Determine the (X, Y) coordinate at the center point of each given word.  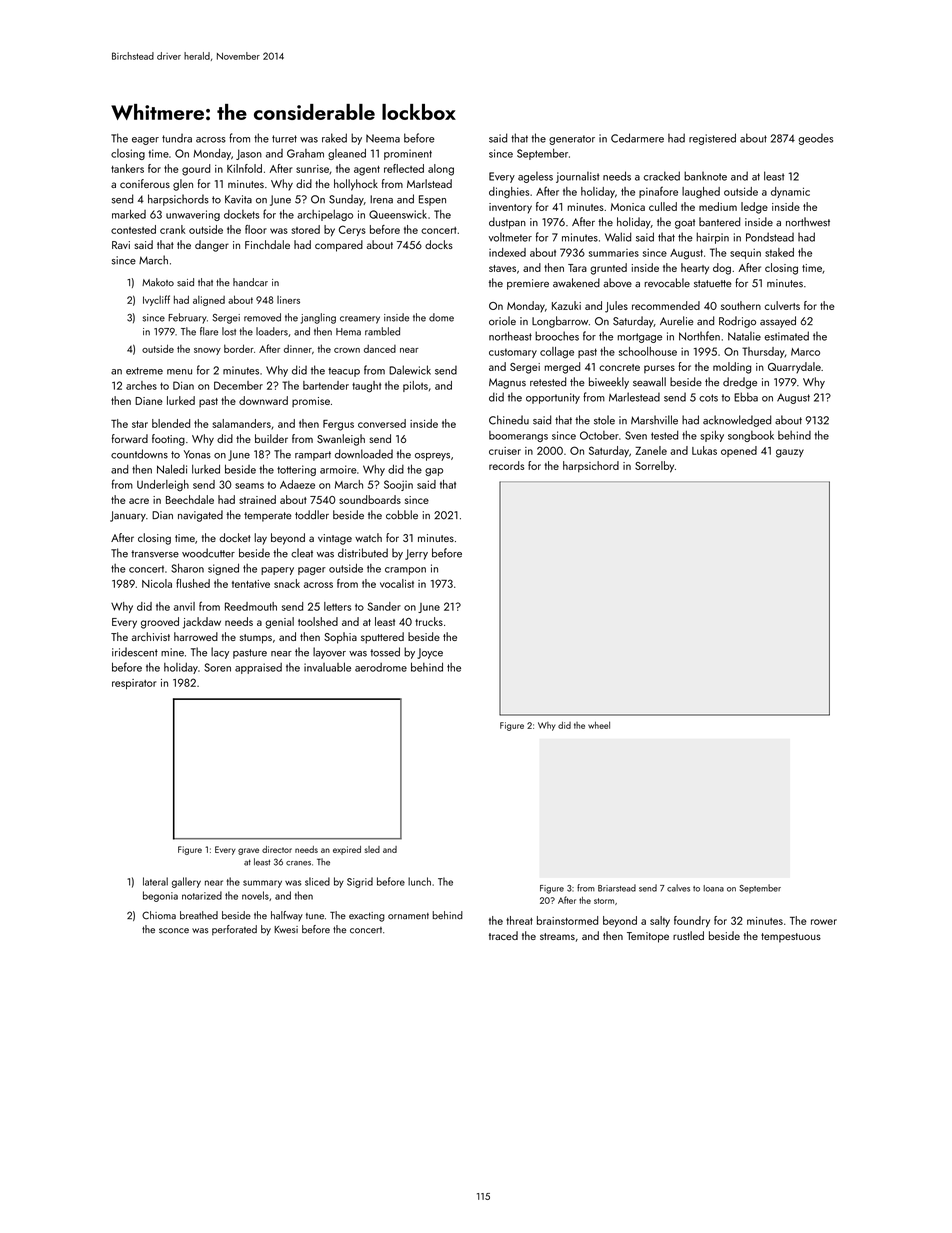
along (441, 170)
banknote (705, 176)
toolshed (318, 621)
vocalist (397, 583)
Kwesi (286, 930)
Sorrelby (654, 467)
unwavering (193, 215)
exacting (367, 917)
